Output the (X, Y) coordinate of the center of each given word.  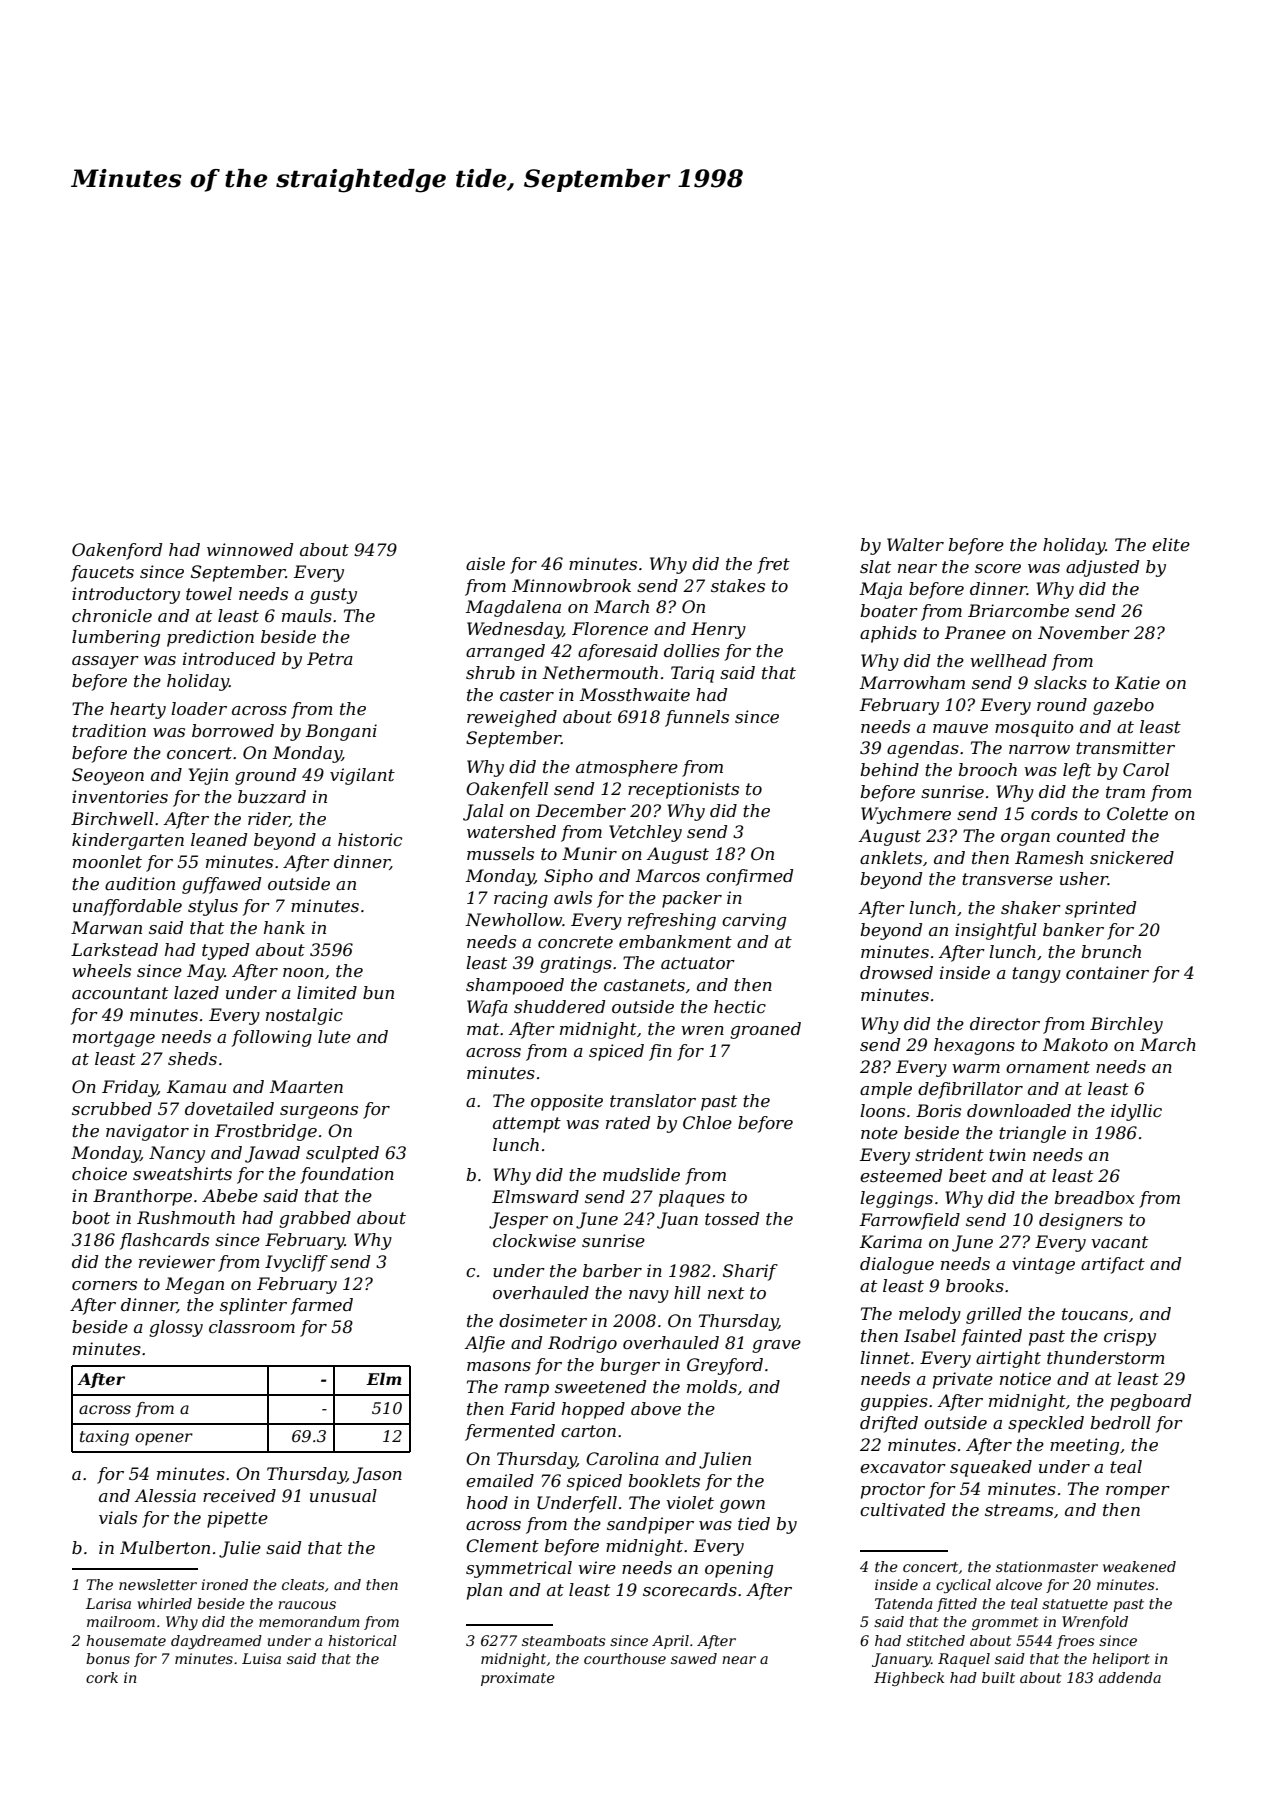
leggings (896, 1199)
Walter (915, 544)
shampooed (515, 986)
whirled (164, 1603)
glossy (176, 1328)
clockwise (534, 1240)
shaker (1031, 907)
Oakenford (117, 551)
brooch (987, 769)
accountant (120, 993)
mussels (500, 853)
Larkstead (114, 949)
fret (773, 565)
